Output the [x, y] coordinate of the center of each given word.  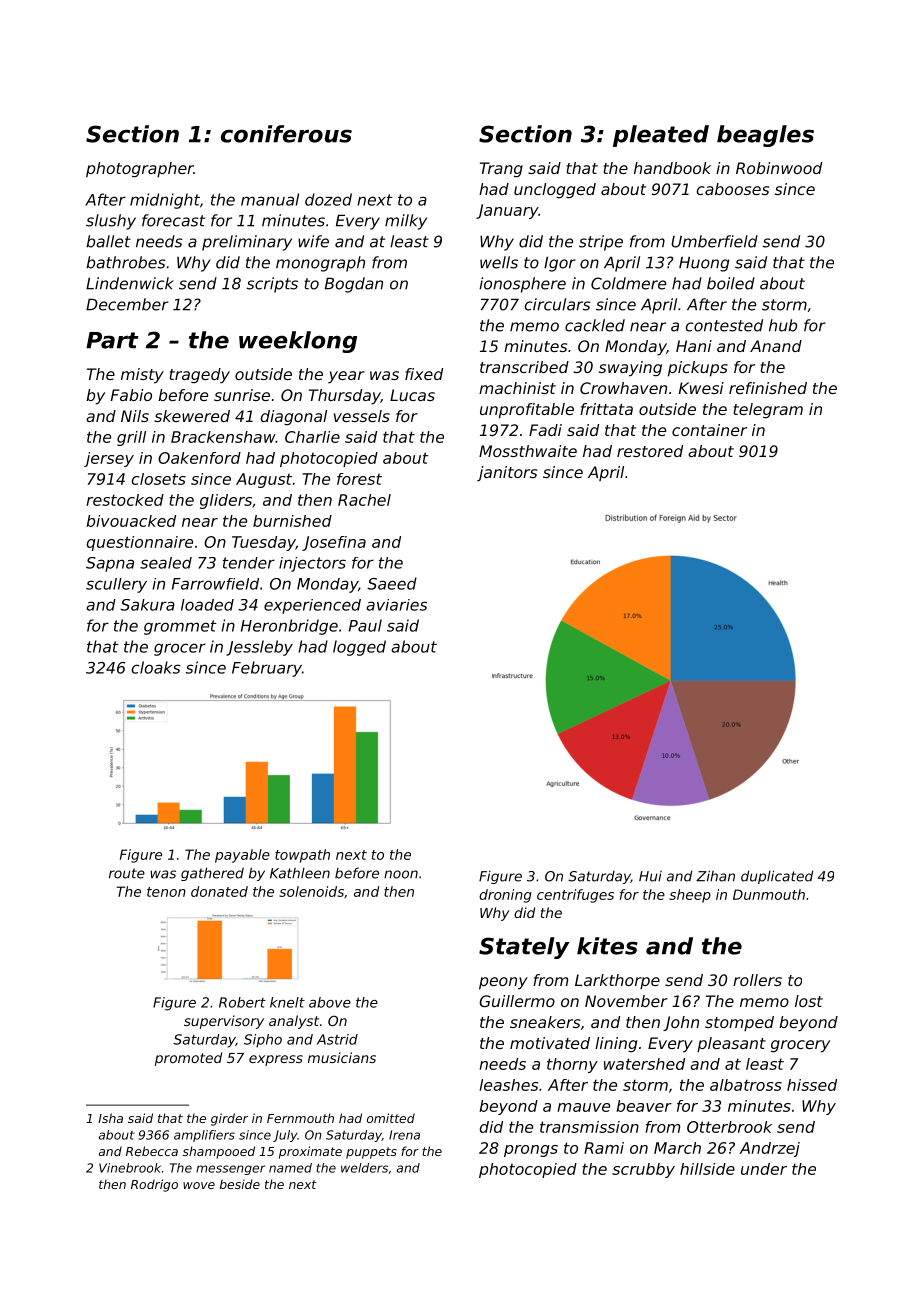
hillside [707, 1169]
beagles [765, 136]
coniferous [286, 134]
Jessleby [259, 648]
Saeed [392, 583]
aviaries [396, 605]
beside [240, 1184]
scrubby [643, 1170]
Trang [501, 170]
